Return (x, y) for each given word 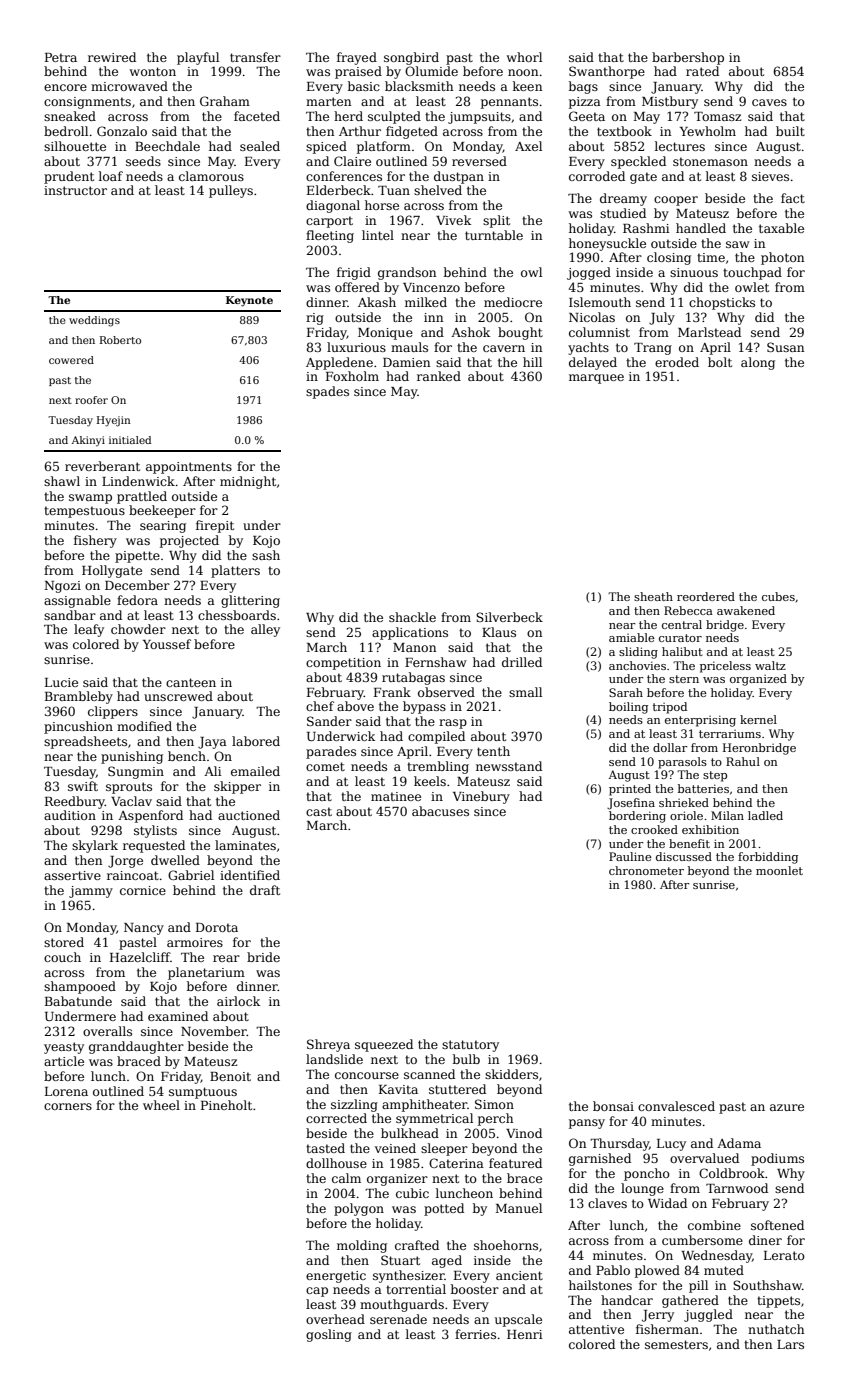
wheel (161, 1105)
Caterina (456, 1163)
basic (364, 86)
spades (327, 392)
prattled (142, 497)
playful (198, 58)
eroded (677, 362)
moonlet (779, 870)
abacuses (440, 811)
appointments (189, 468)
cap (317, 1292)
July (662, 318)
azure (787, 1107)
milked (426, 302)
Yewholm (708, 131)
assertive (72, 875)
